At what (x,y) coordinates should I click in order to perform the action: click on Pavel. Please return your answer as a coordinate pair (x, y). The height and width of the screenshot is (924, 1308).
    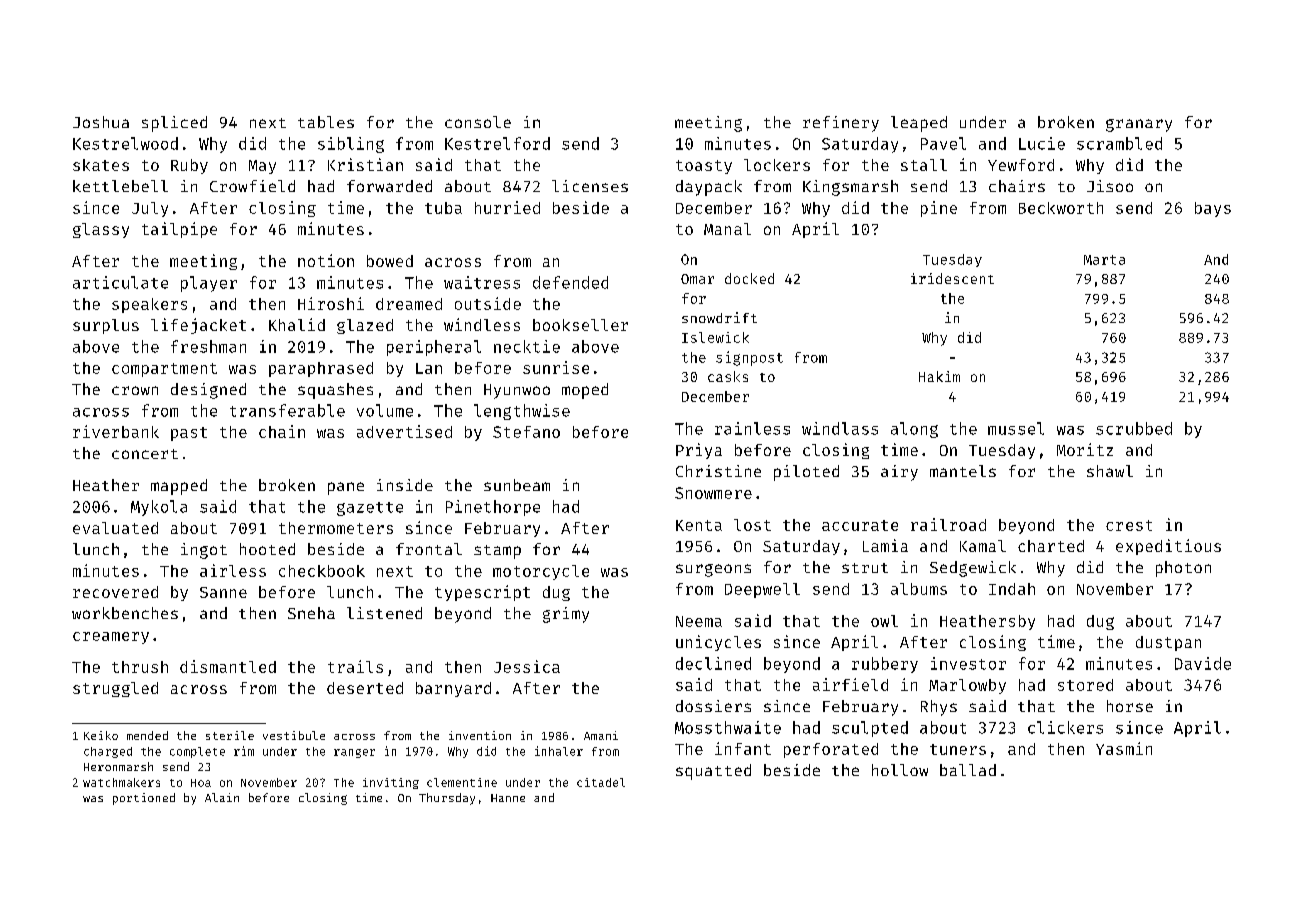
    Looking at the image, I should click on (943, 143).
